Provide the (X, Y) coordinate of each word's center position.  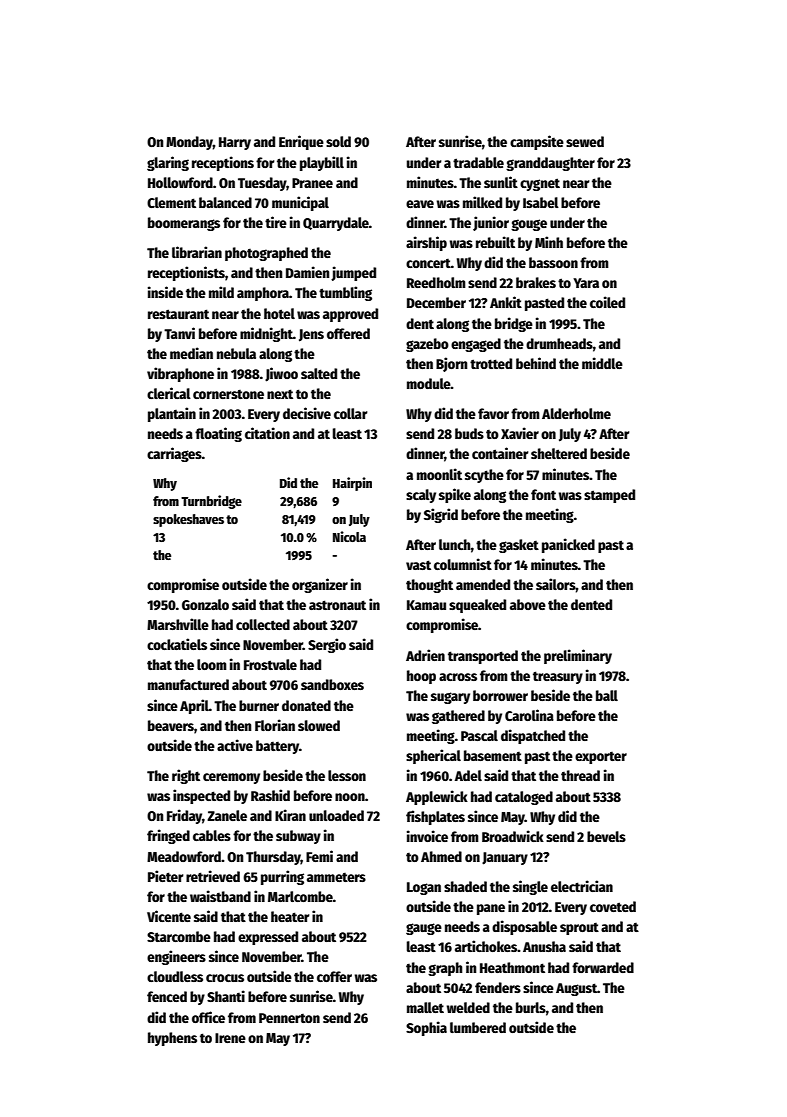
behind (536, 363)
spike (455, 495)
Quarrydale (336, 224)
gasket (519, 546)
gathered (458, 717)
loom (212, 664)
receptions (223, 163)
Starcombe (179, 936)
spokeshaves (188, 520)
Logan (424, 888)
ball (607, 695)
